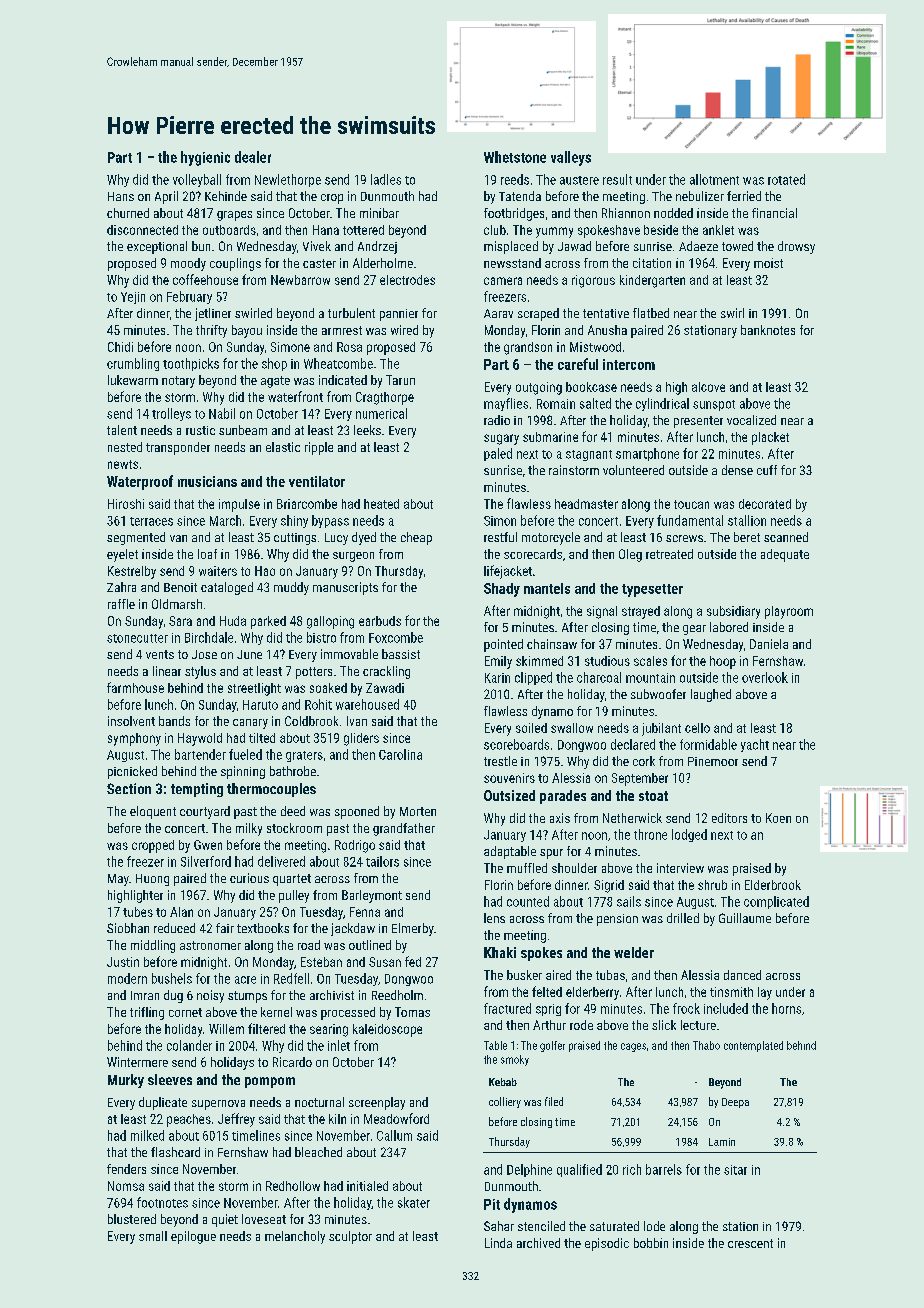 This image has height=1308, width=924. Describe the element at coordinates (137, 1062) in the image. I see `Wintermere` at that location.
